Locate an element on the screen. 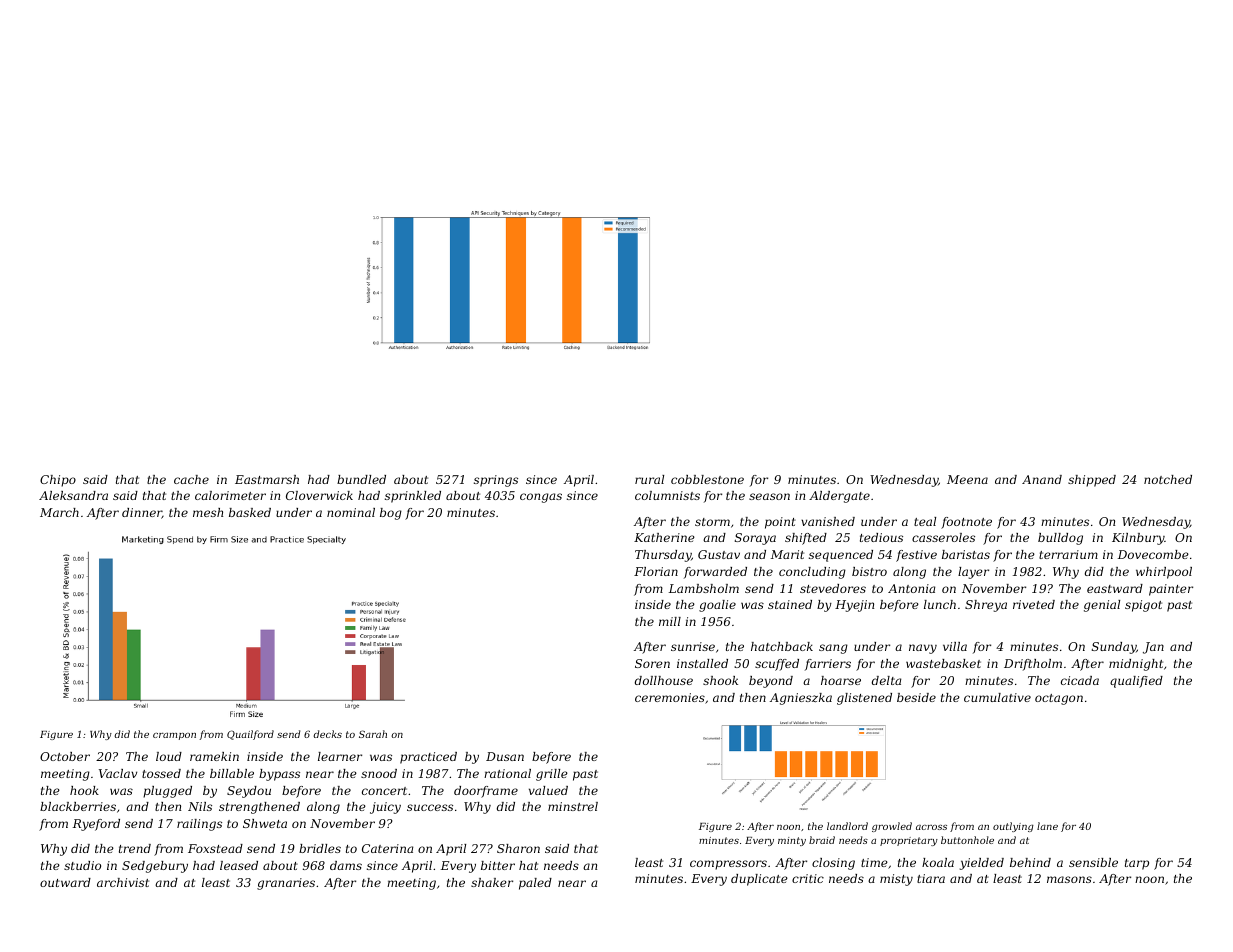 Image resolution: width=1233 pixels, height=952 pixels. leased is located at coordinates (239, 865).
